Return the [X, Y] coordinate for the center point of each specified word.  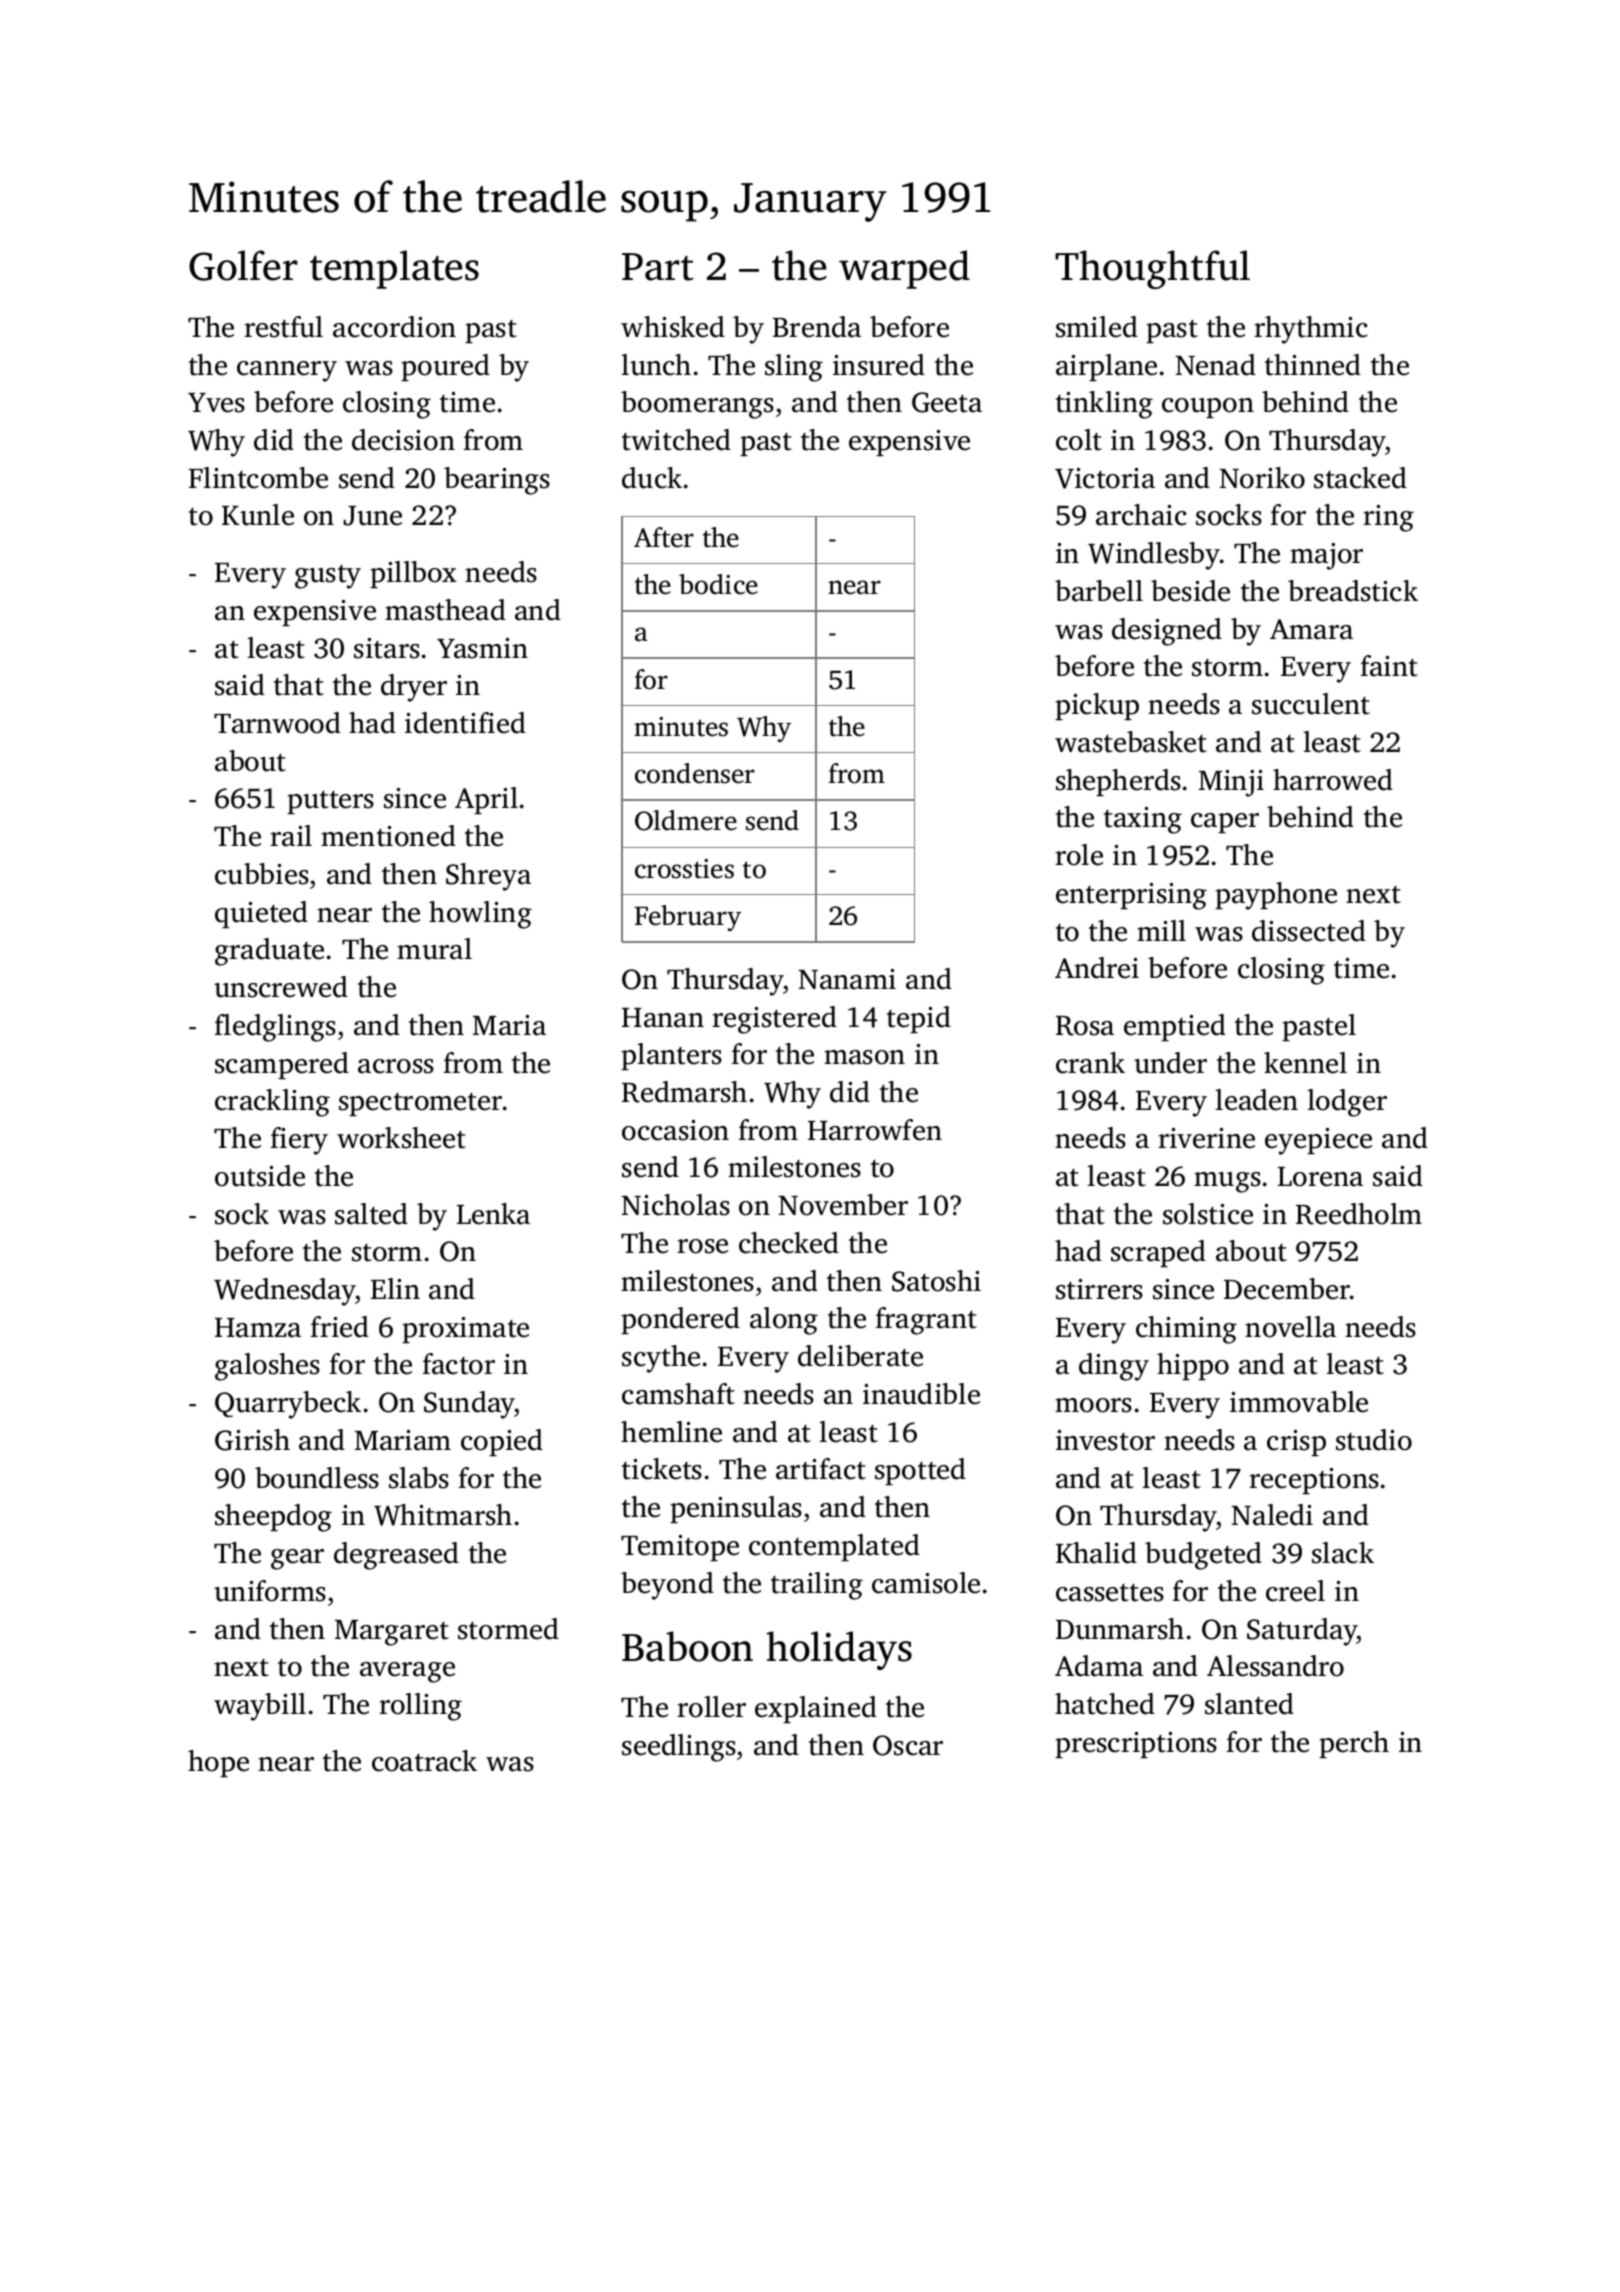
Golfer [243, 265]
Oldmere [686, 820]
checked [789, 1243]
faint [1389, 666]
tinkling [1104, 405]
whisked [673, 327]
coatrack [424, 1761]
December [1287, 1289]
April [486, 800]
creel [1295, 1591]
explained [816, 1709]
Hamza [258, 1328]
